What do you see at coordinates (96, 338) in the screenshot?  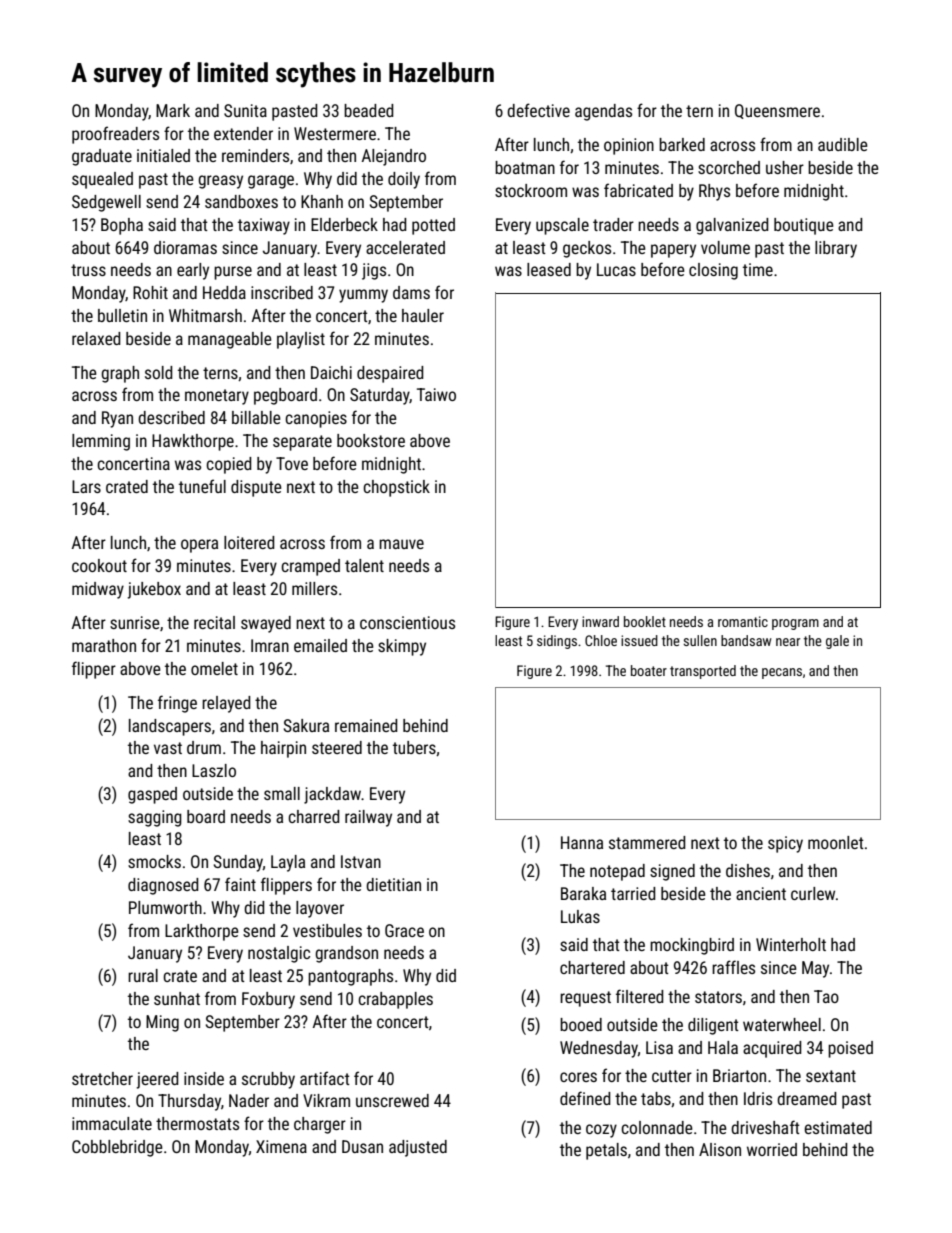 I see `relaxed` at bounding box center [96, 338].
